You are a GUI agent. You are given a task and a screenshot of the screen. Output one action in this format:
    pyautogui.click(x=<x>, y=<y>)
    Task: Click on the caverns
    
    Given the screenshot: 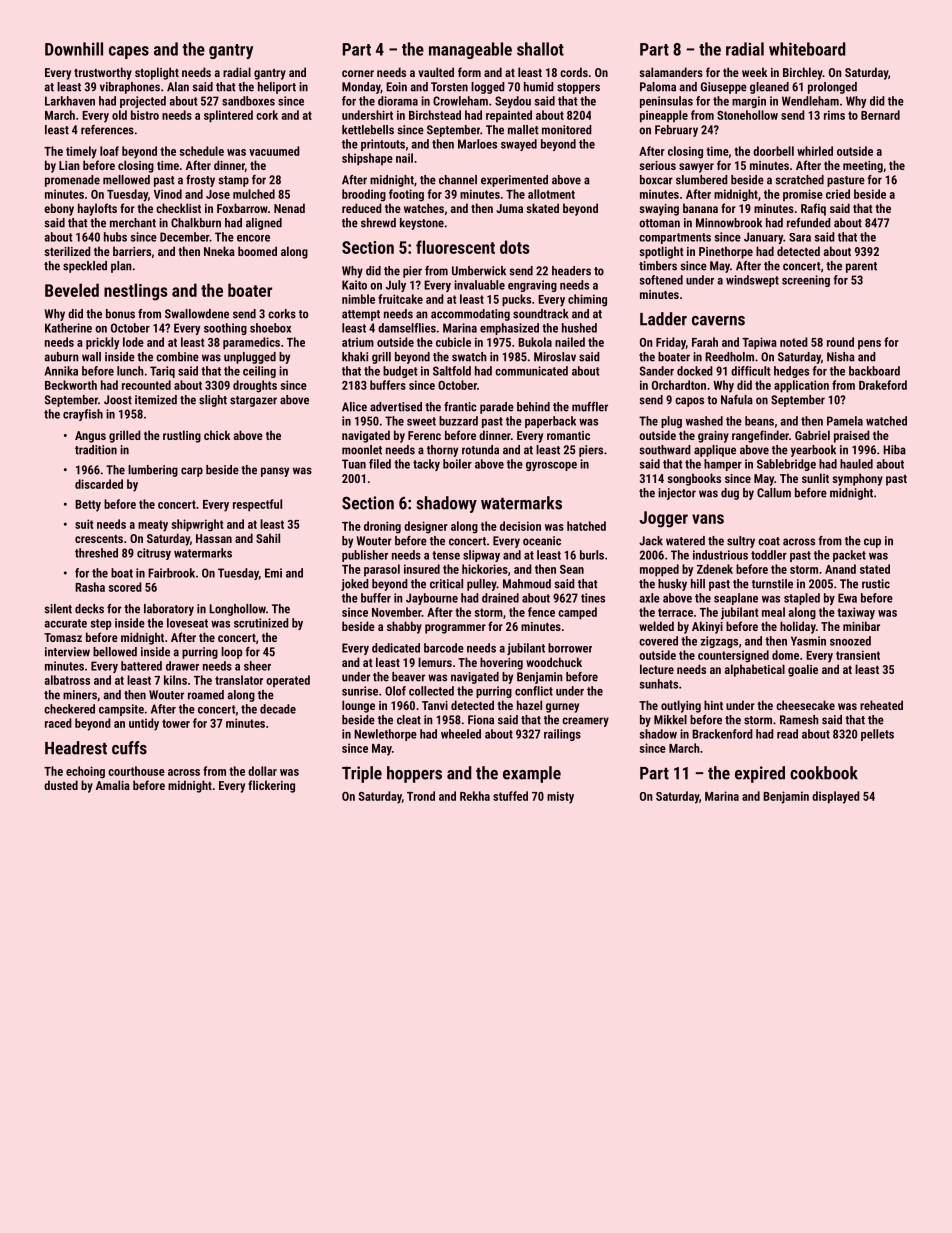 What is the action you would take?
    pyautogui.click(x=718, y=321)
